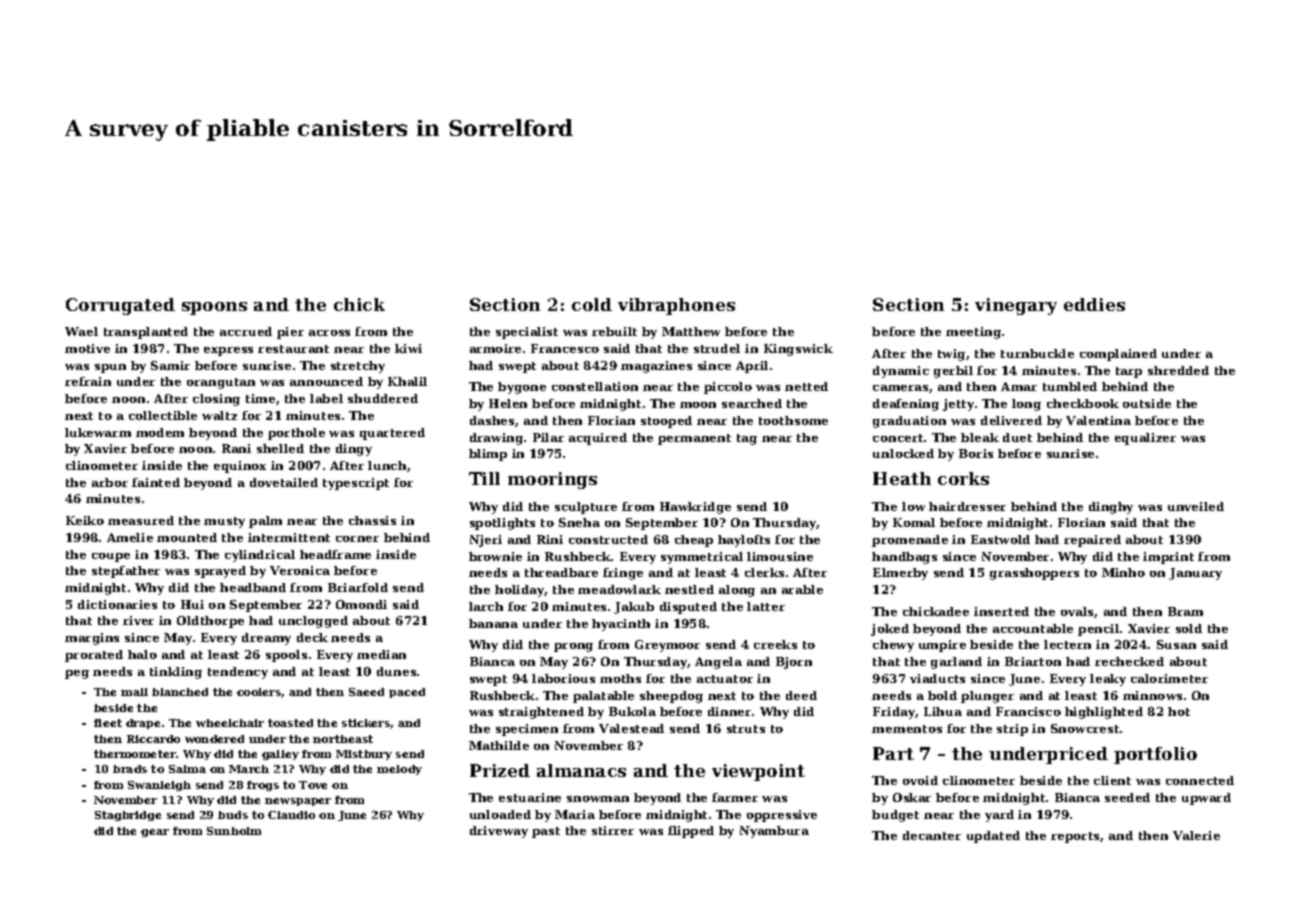 The width and height of the image is (1308, 924). What do you see at coordinates (561, 572) in the image?
I see `threadbare` at bounding box center [561, 572].
